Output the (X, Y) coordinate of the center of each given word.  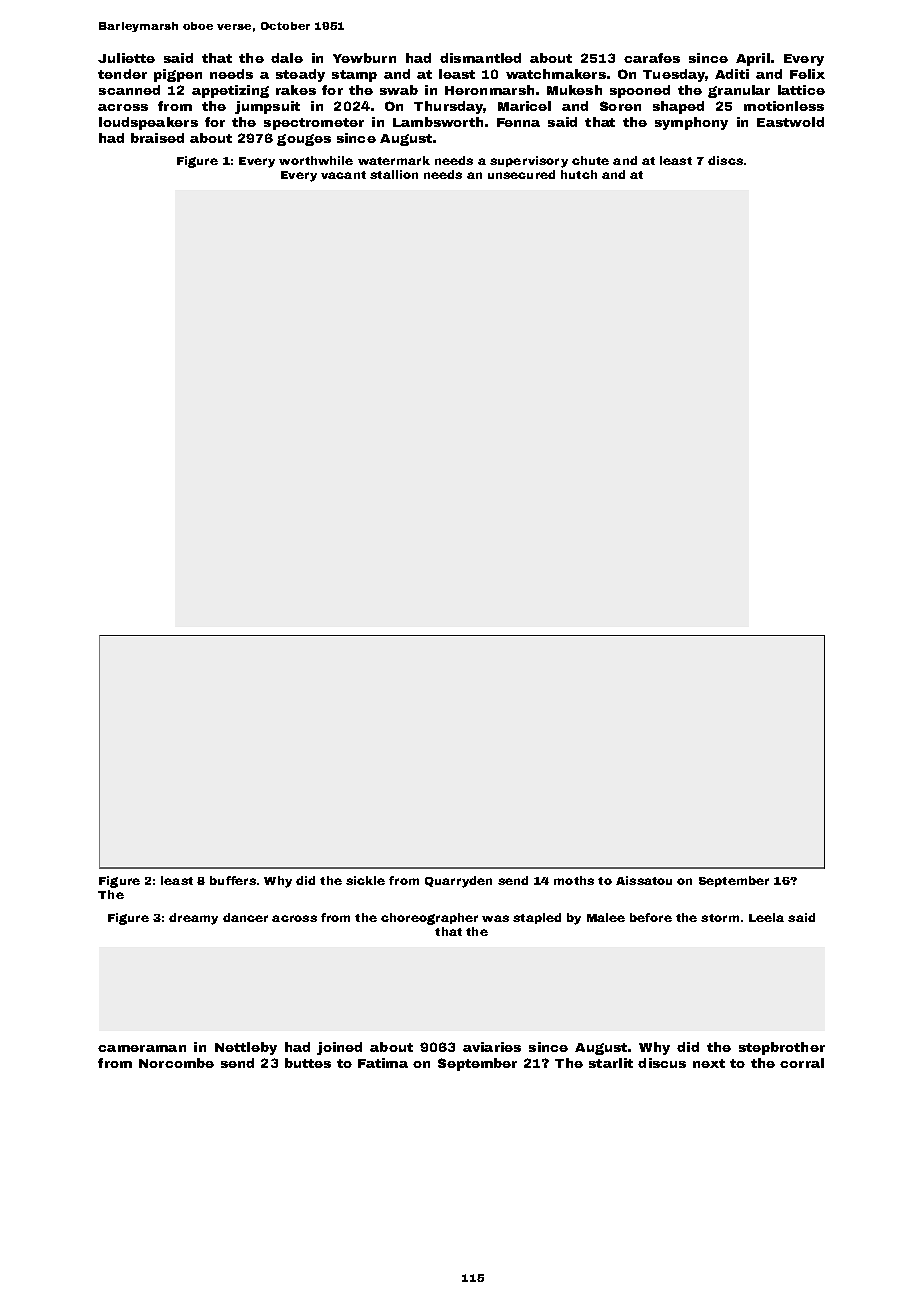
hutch (579, 174)
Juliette (126, 58)
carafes (652, 58)
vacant (343, 175)
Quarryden (458, 882)
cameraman (142, 1048)
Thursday (449, 107)
